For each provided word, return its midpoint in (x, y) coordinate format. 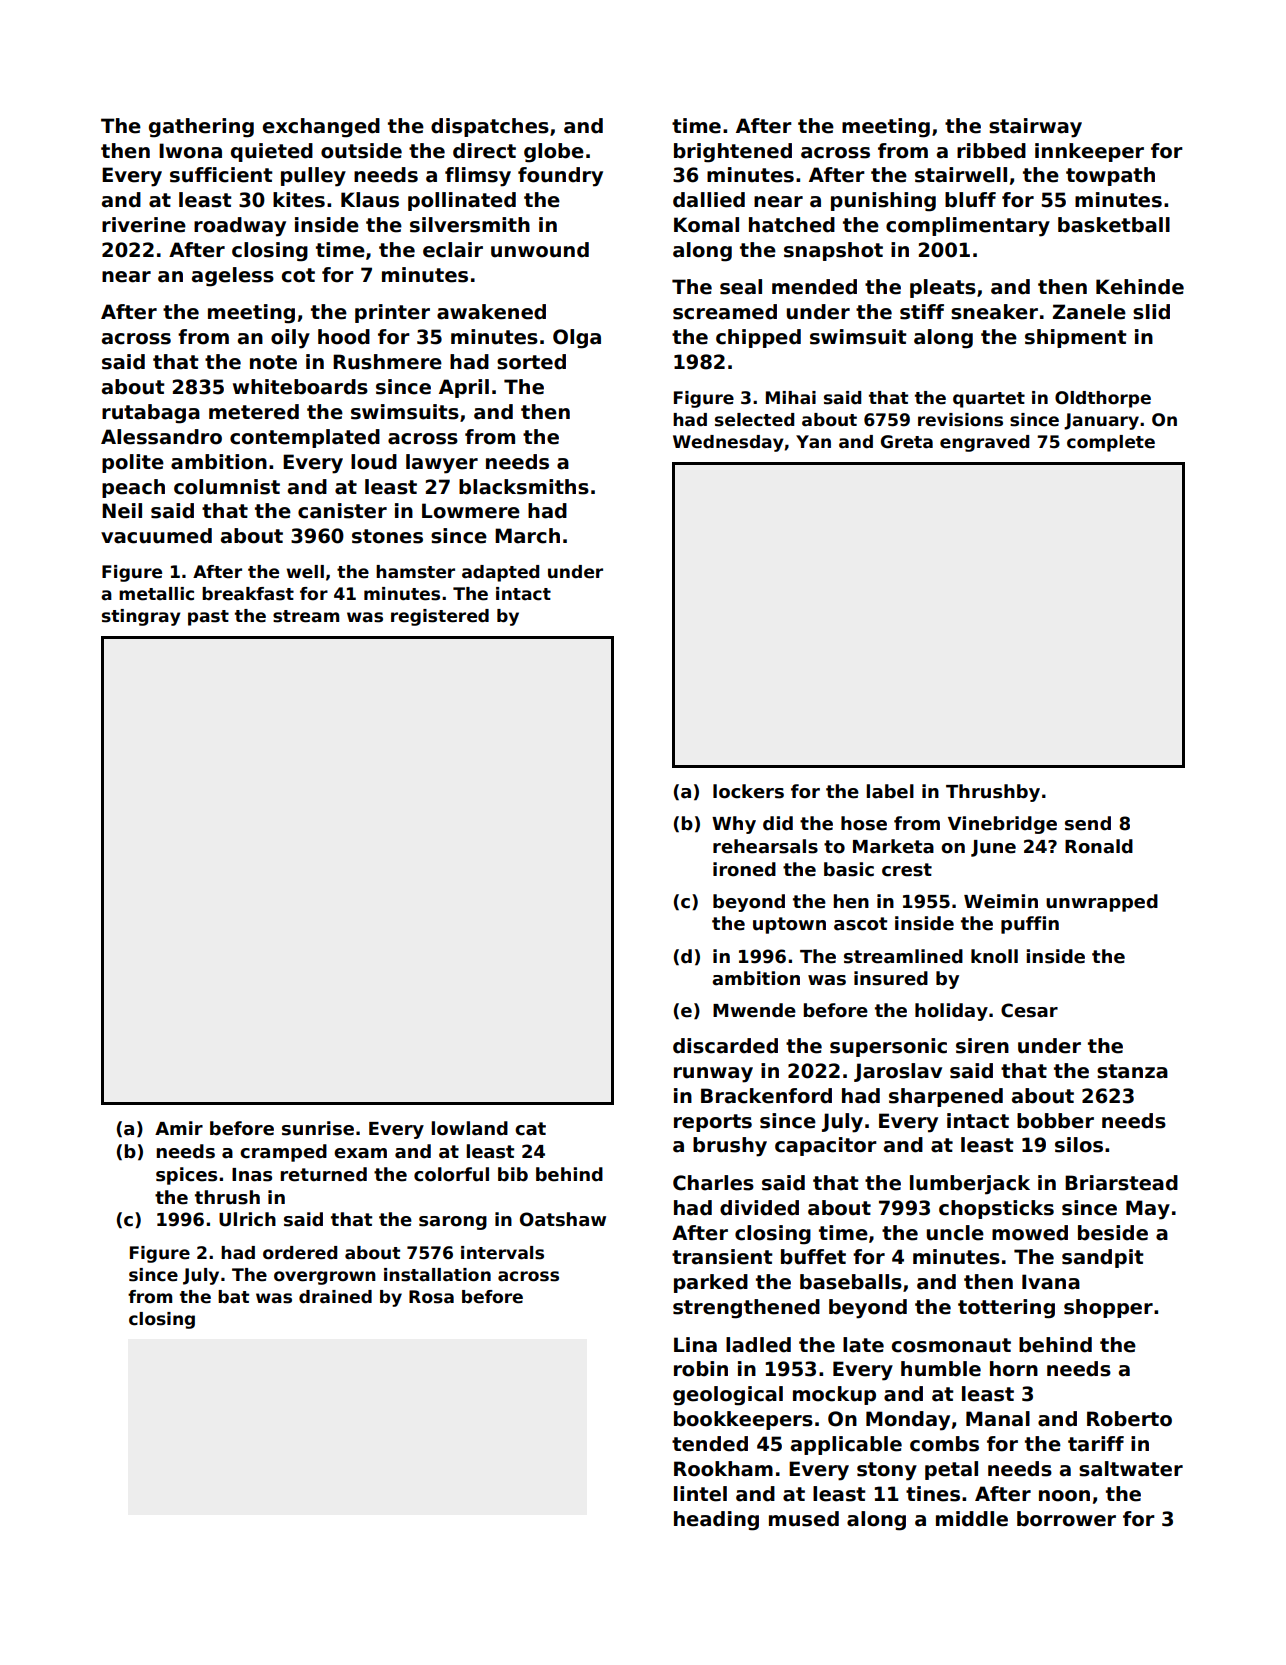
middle (972, 1519)
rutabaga (151, 414)
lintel (700, 1494)
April (464, 388)
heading (716, 1521)
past (208, 618)
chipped (758, 338)
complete (1111, 443)
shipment (1076, 338)
